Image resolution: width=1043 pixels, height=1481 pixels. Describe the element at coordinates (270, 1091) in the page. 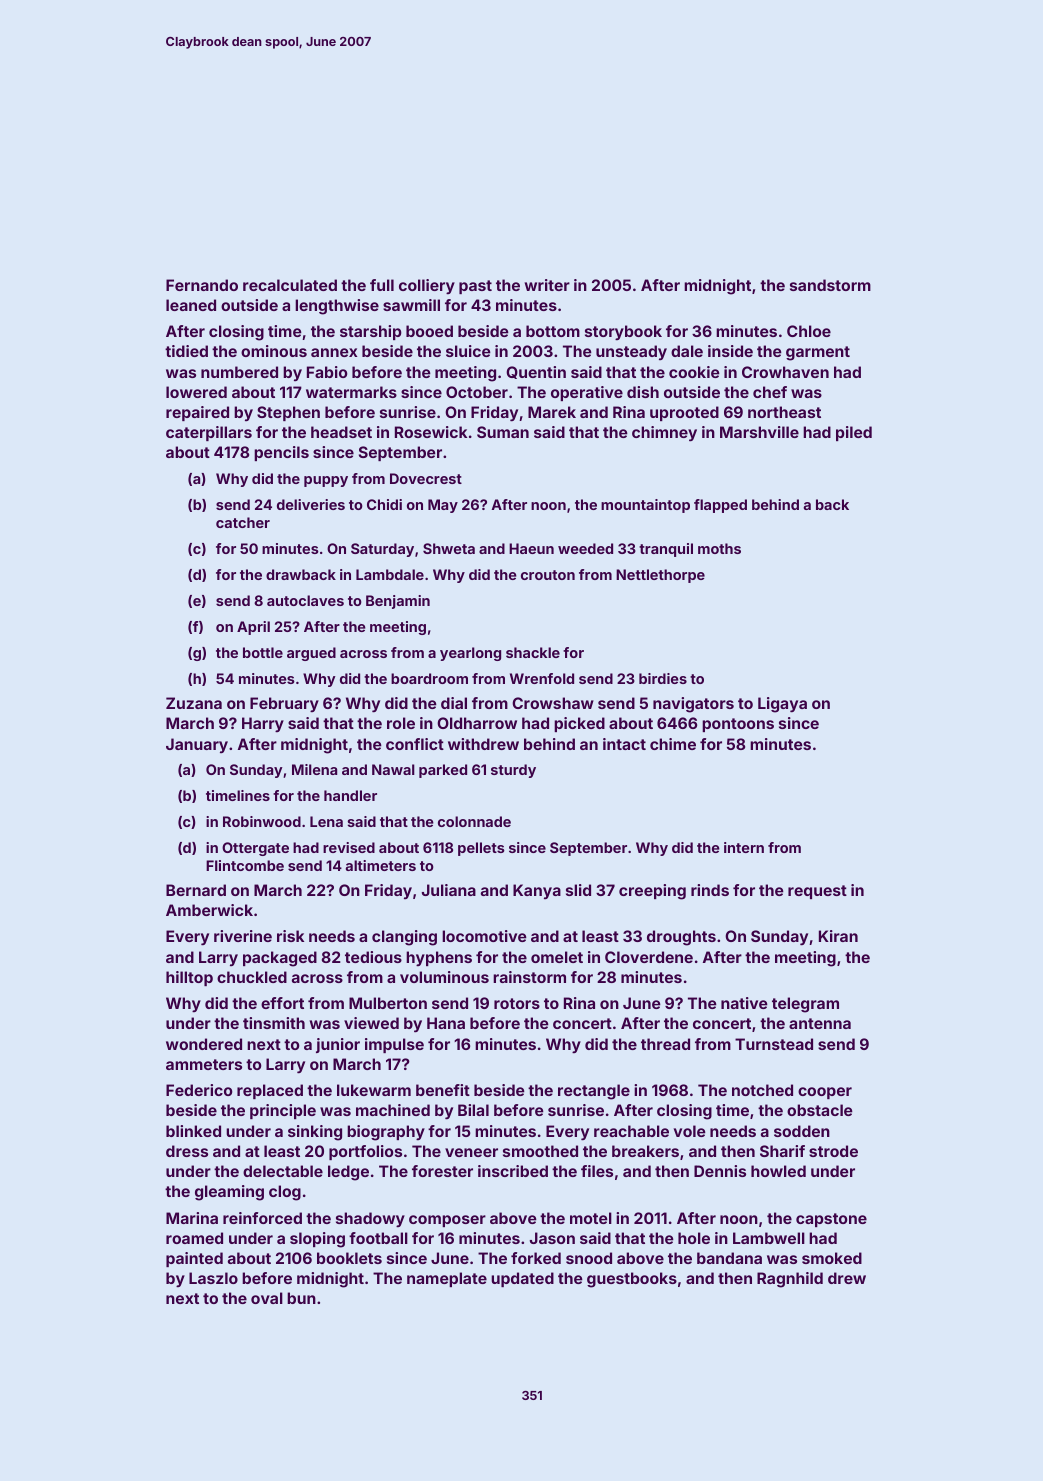

I see `replaced` at that location.
